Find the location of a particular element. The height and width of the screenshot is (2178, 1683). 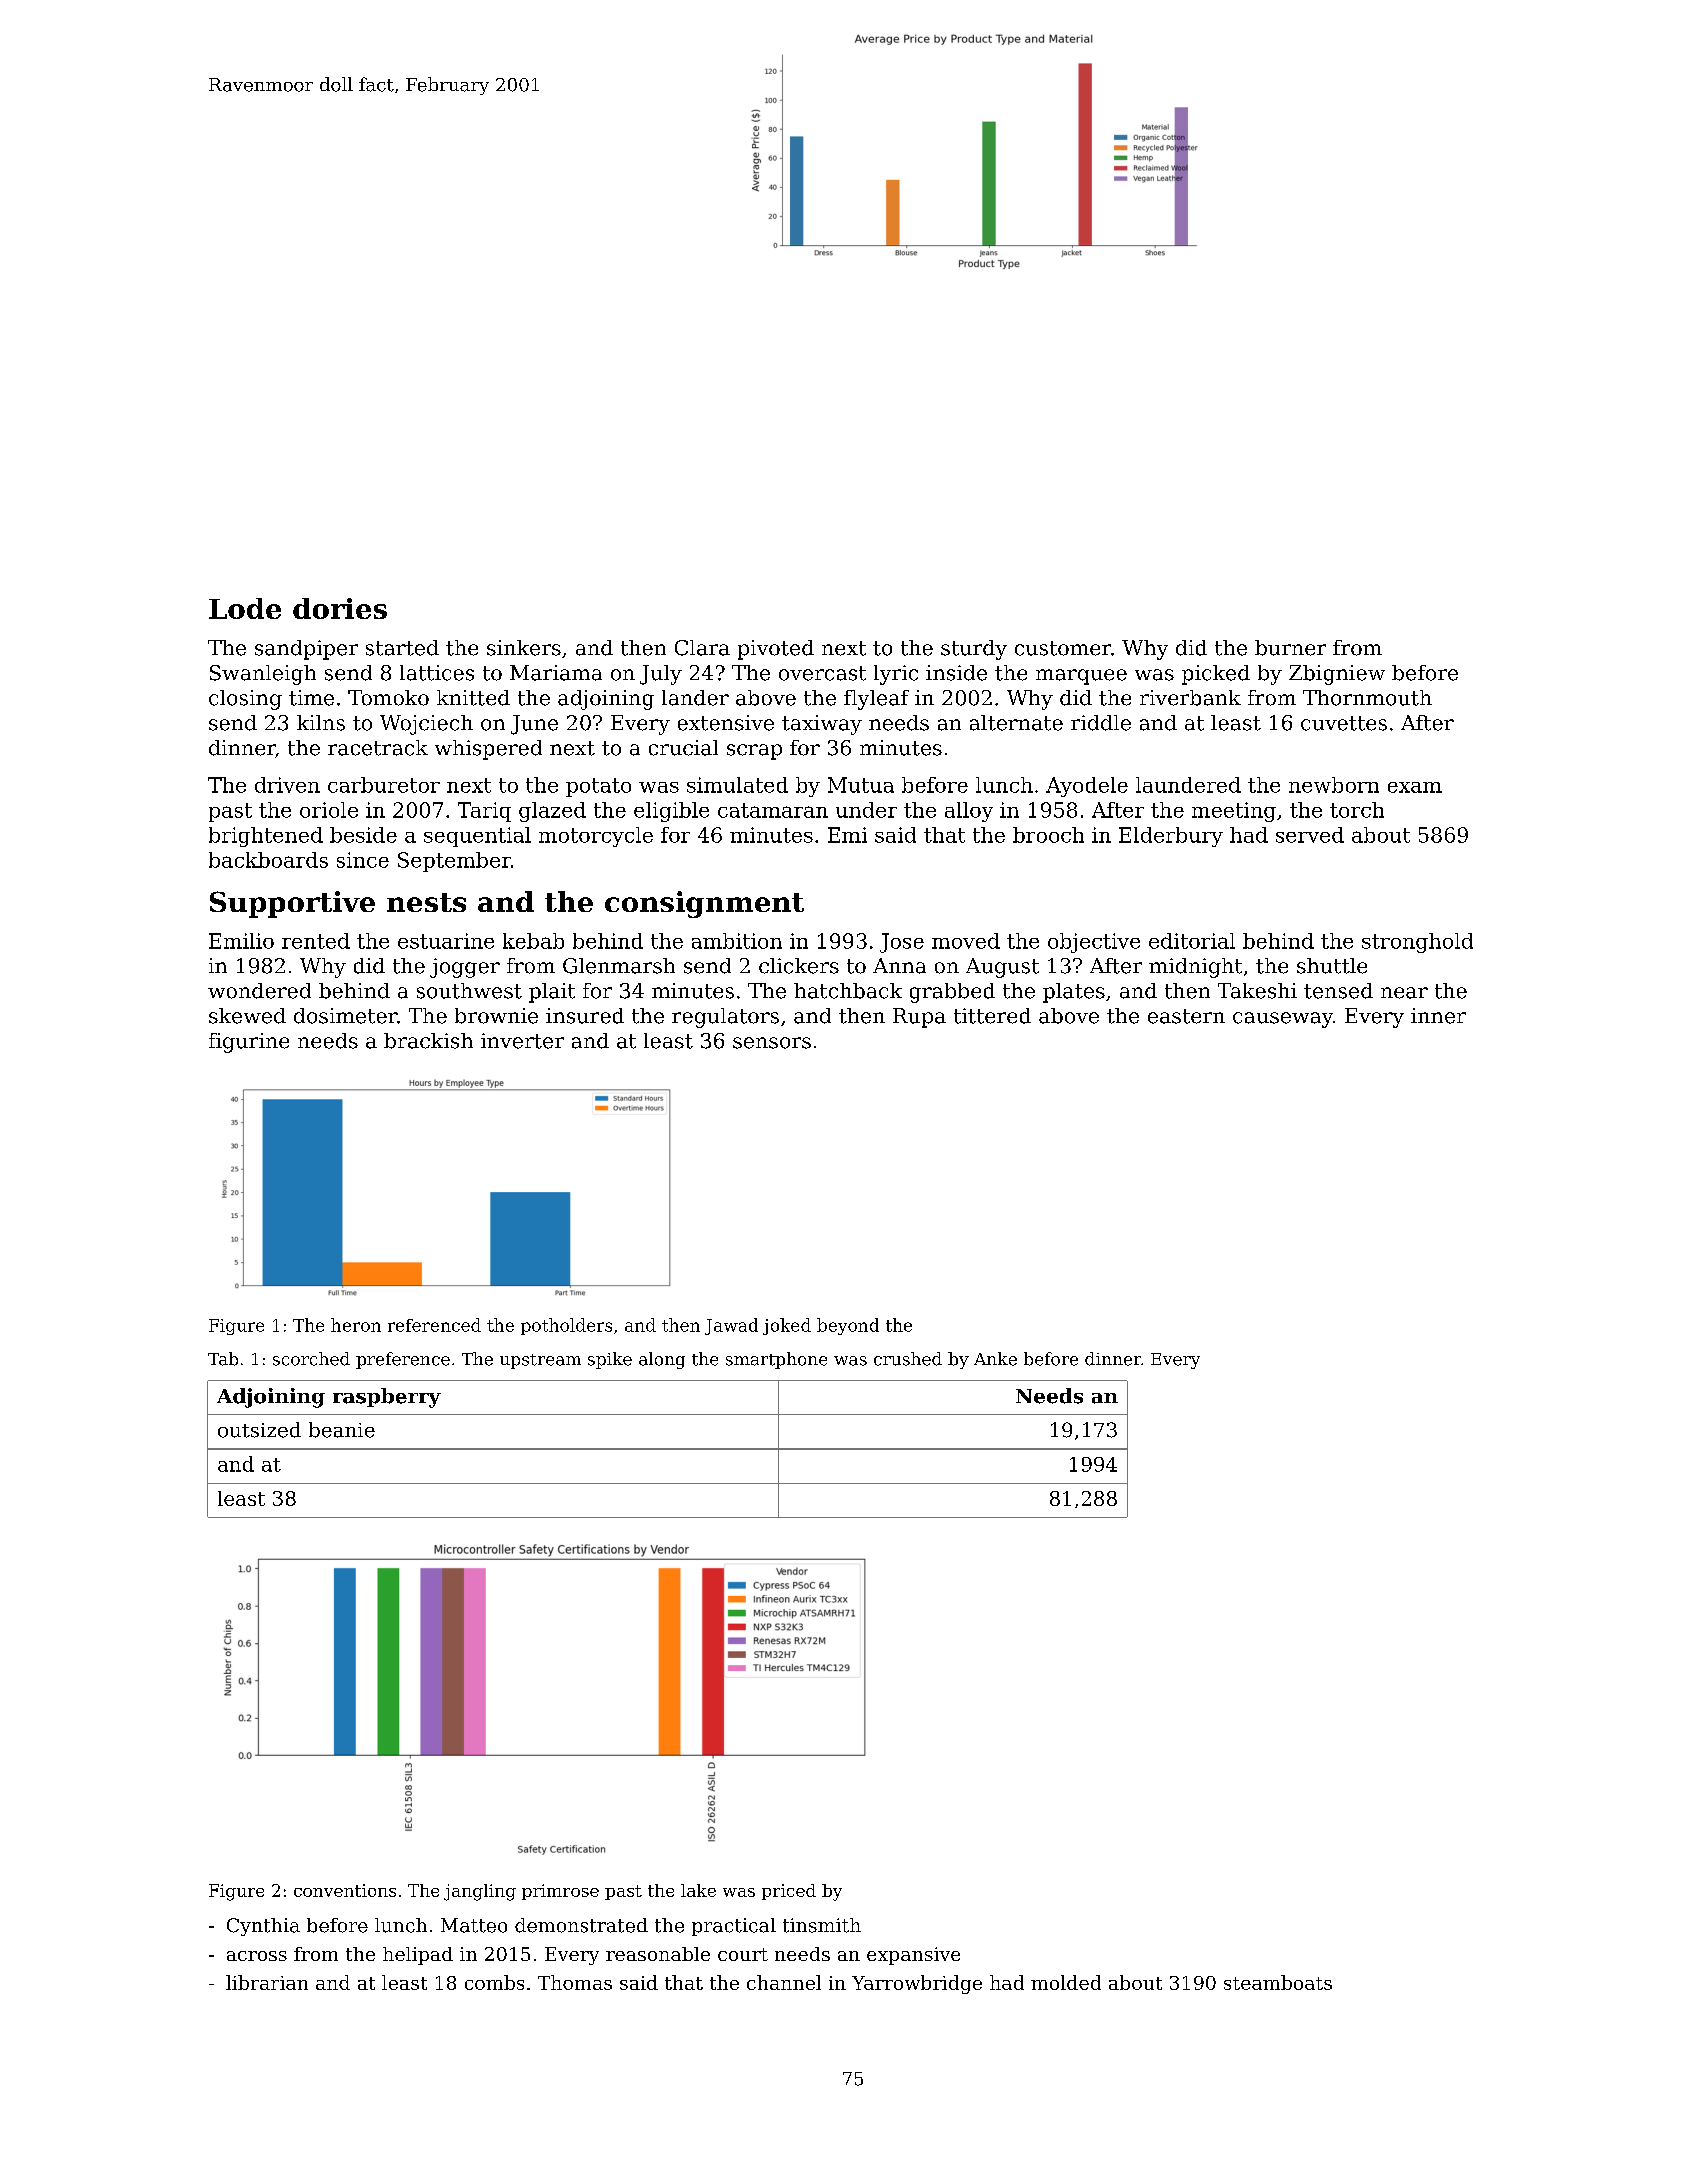

Tab is located at coordinates (223, 1359).
